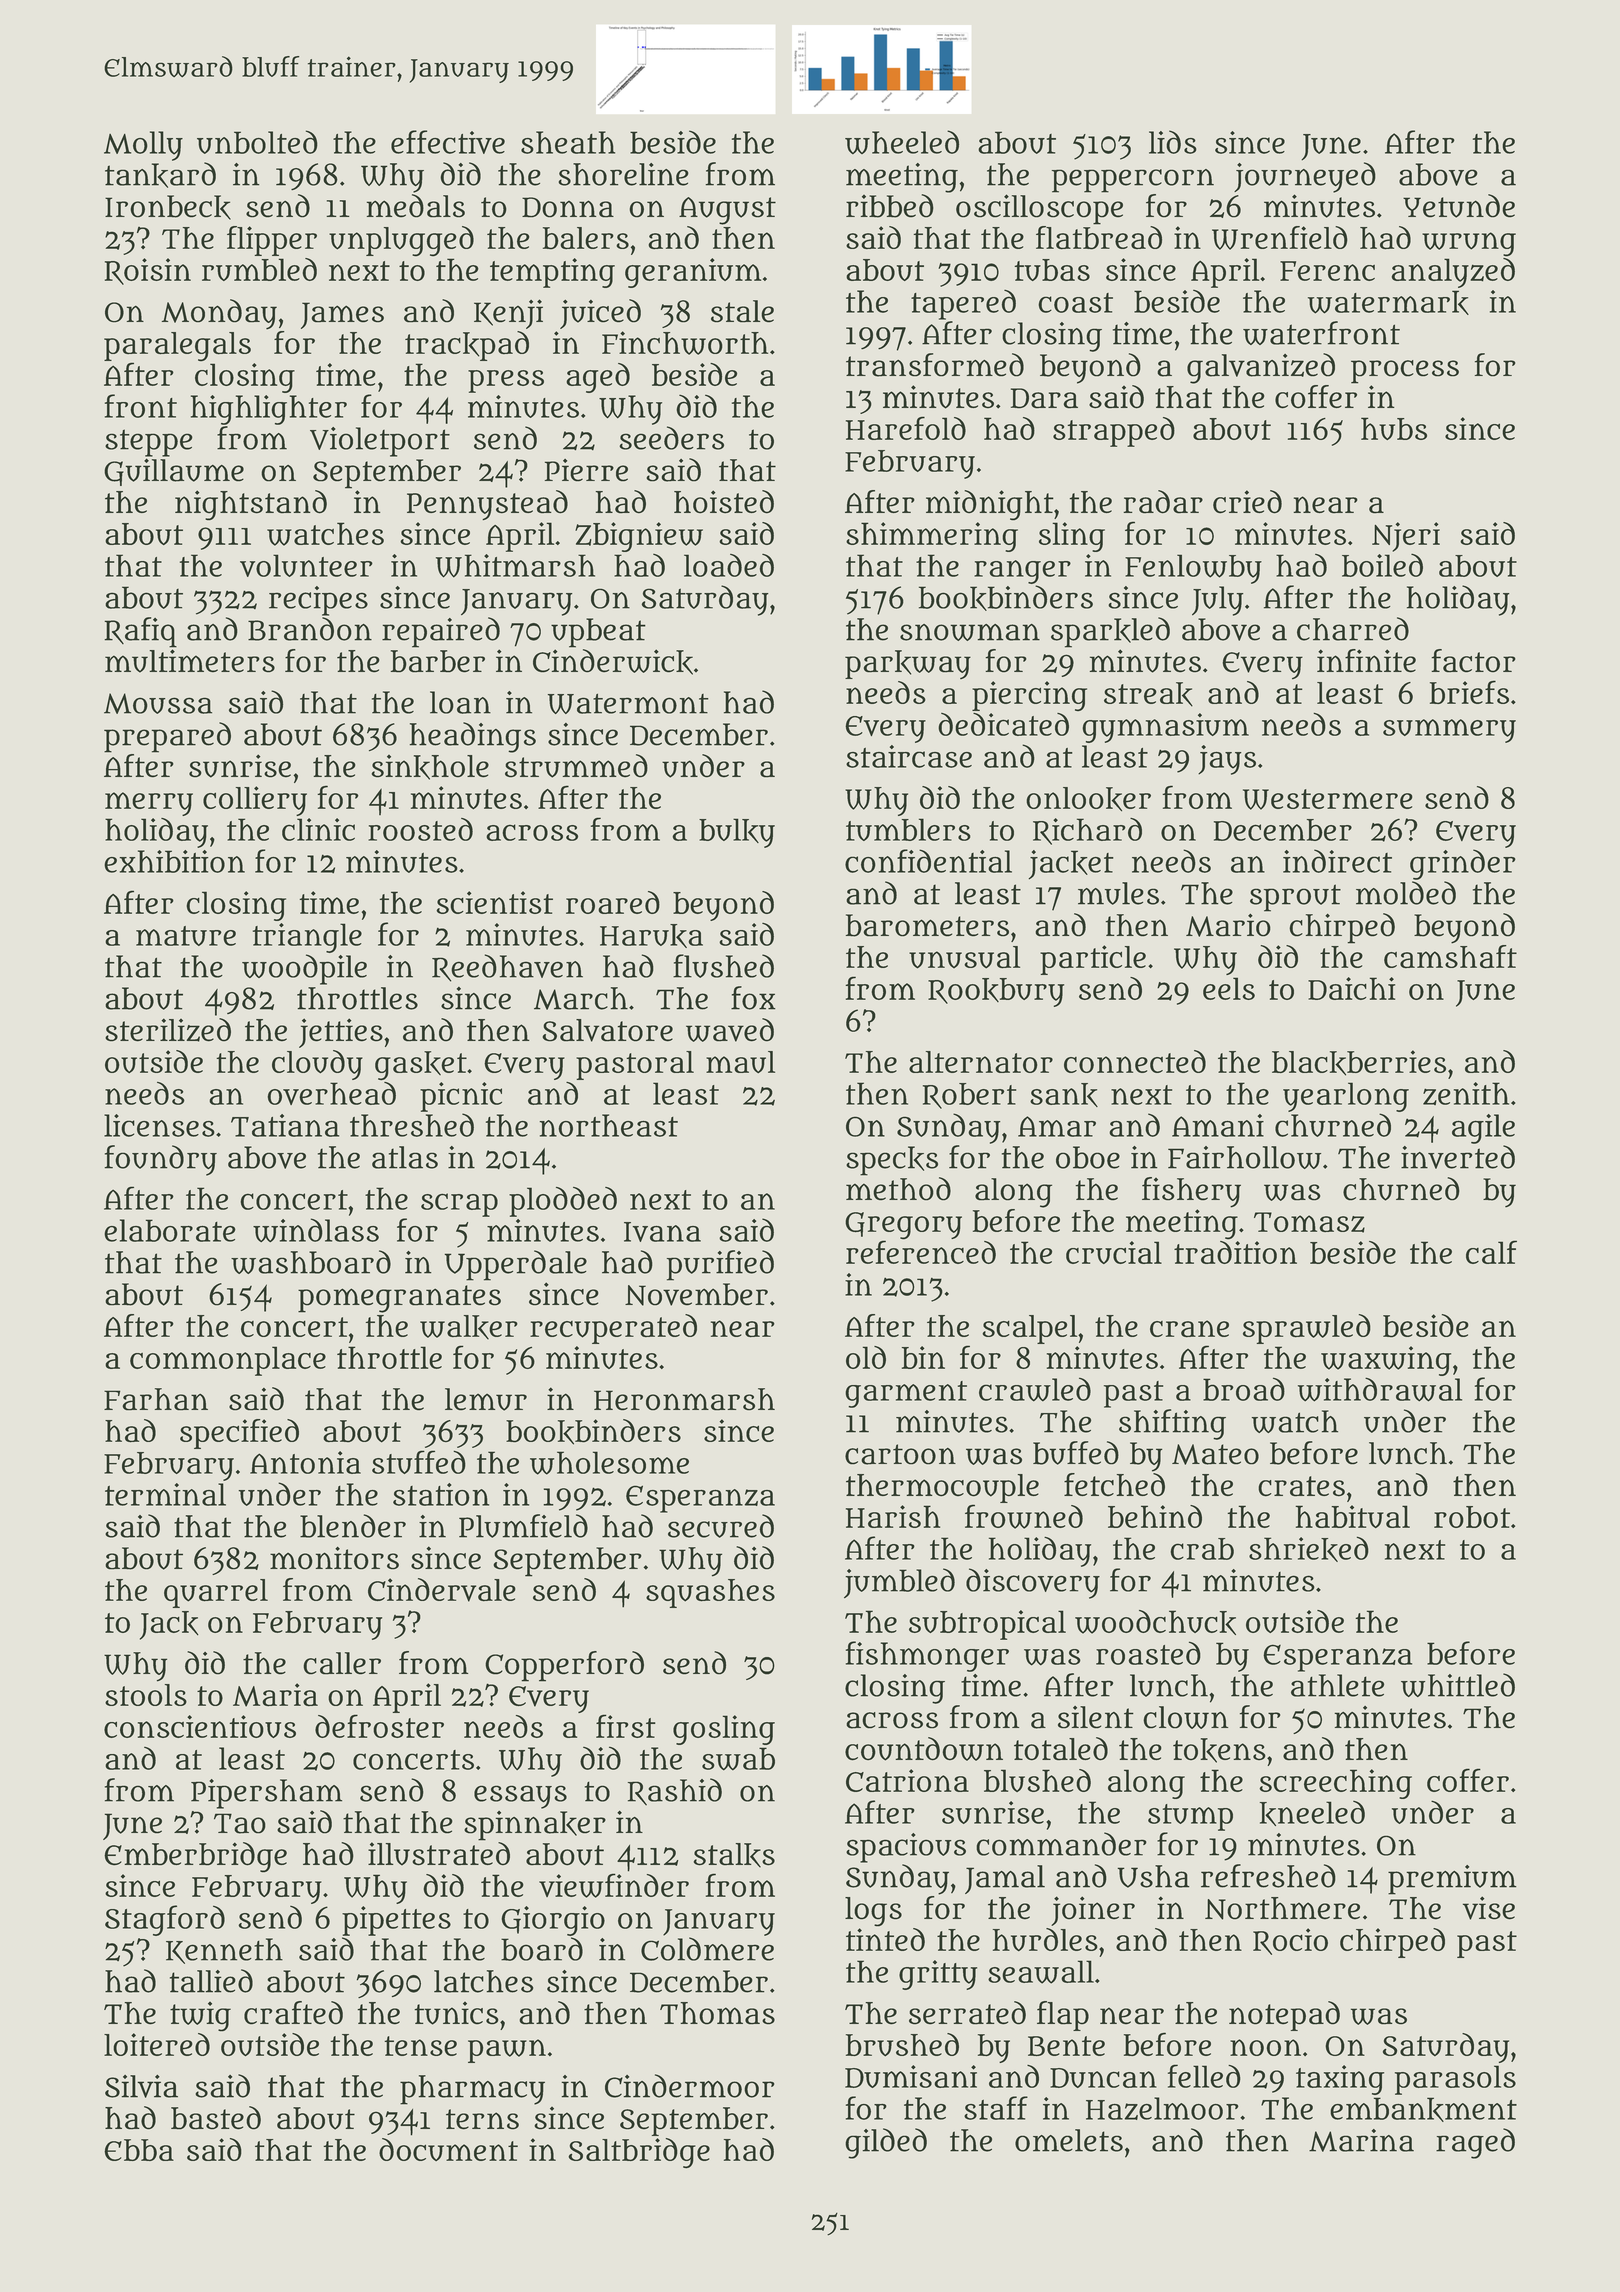 The width and height of the screenshot is (1620, 2292). Describe the element at coordinates (448, 2149) in the screenshot. I see `document` at that location.
